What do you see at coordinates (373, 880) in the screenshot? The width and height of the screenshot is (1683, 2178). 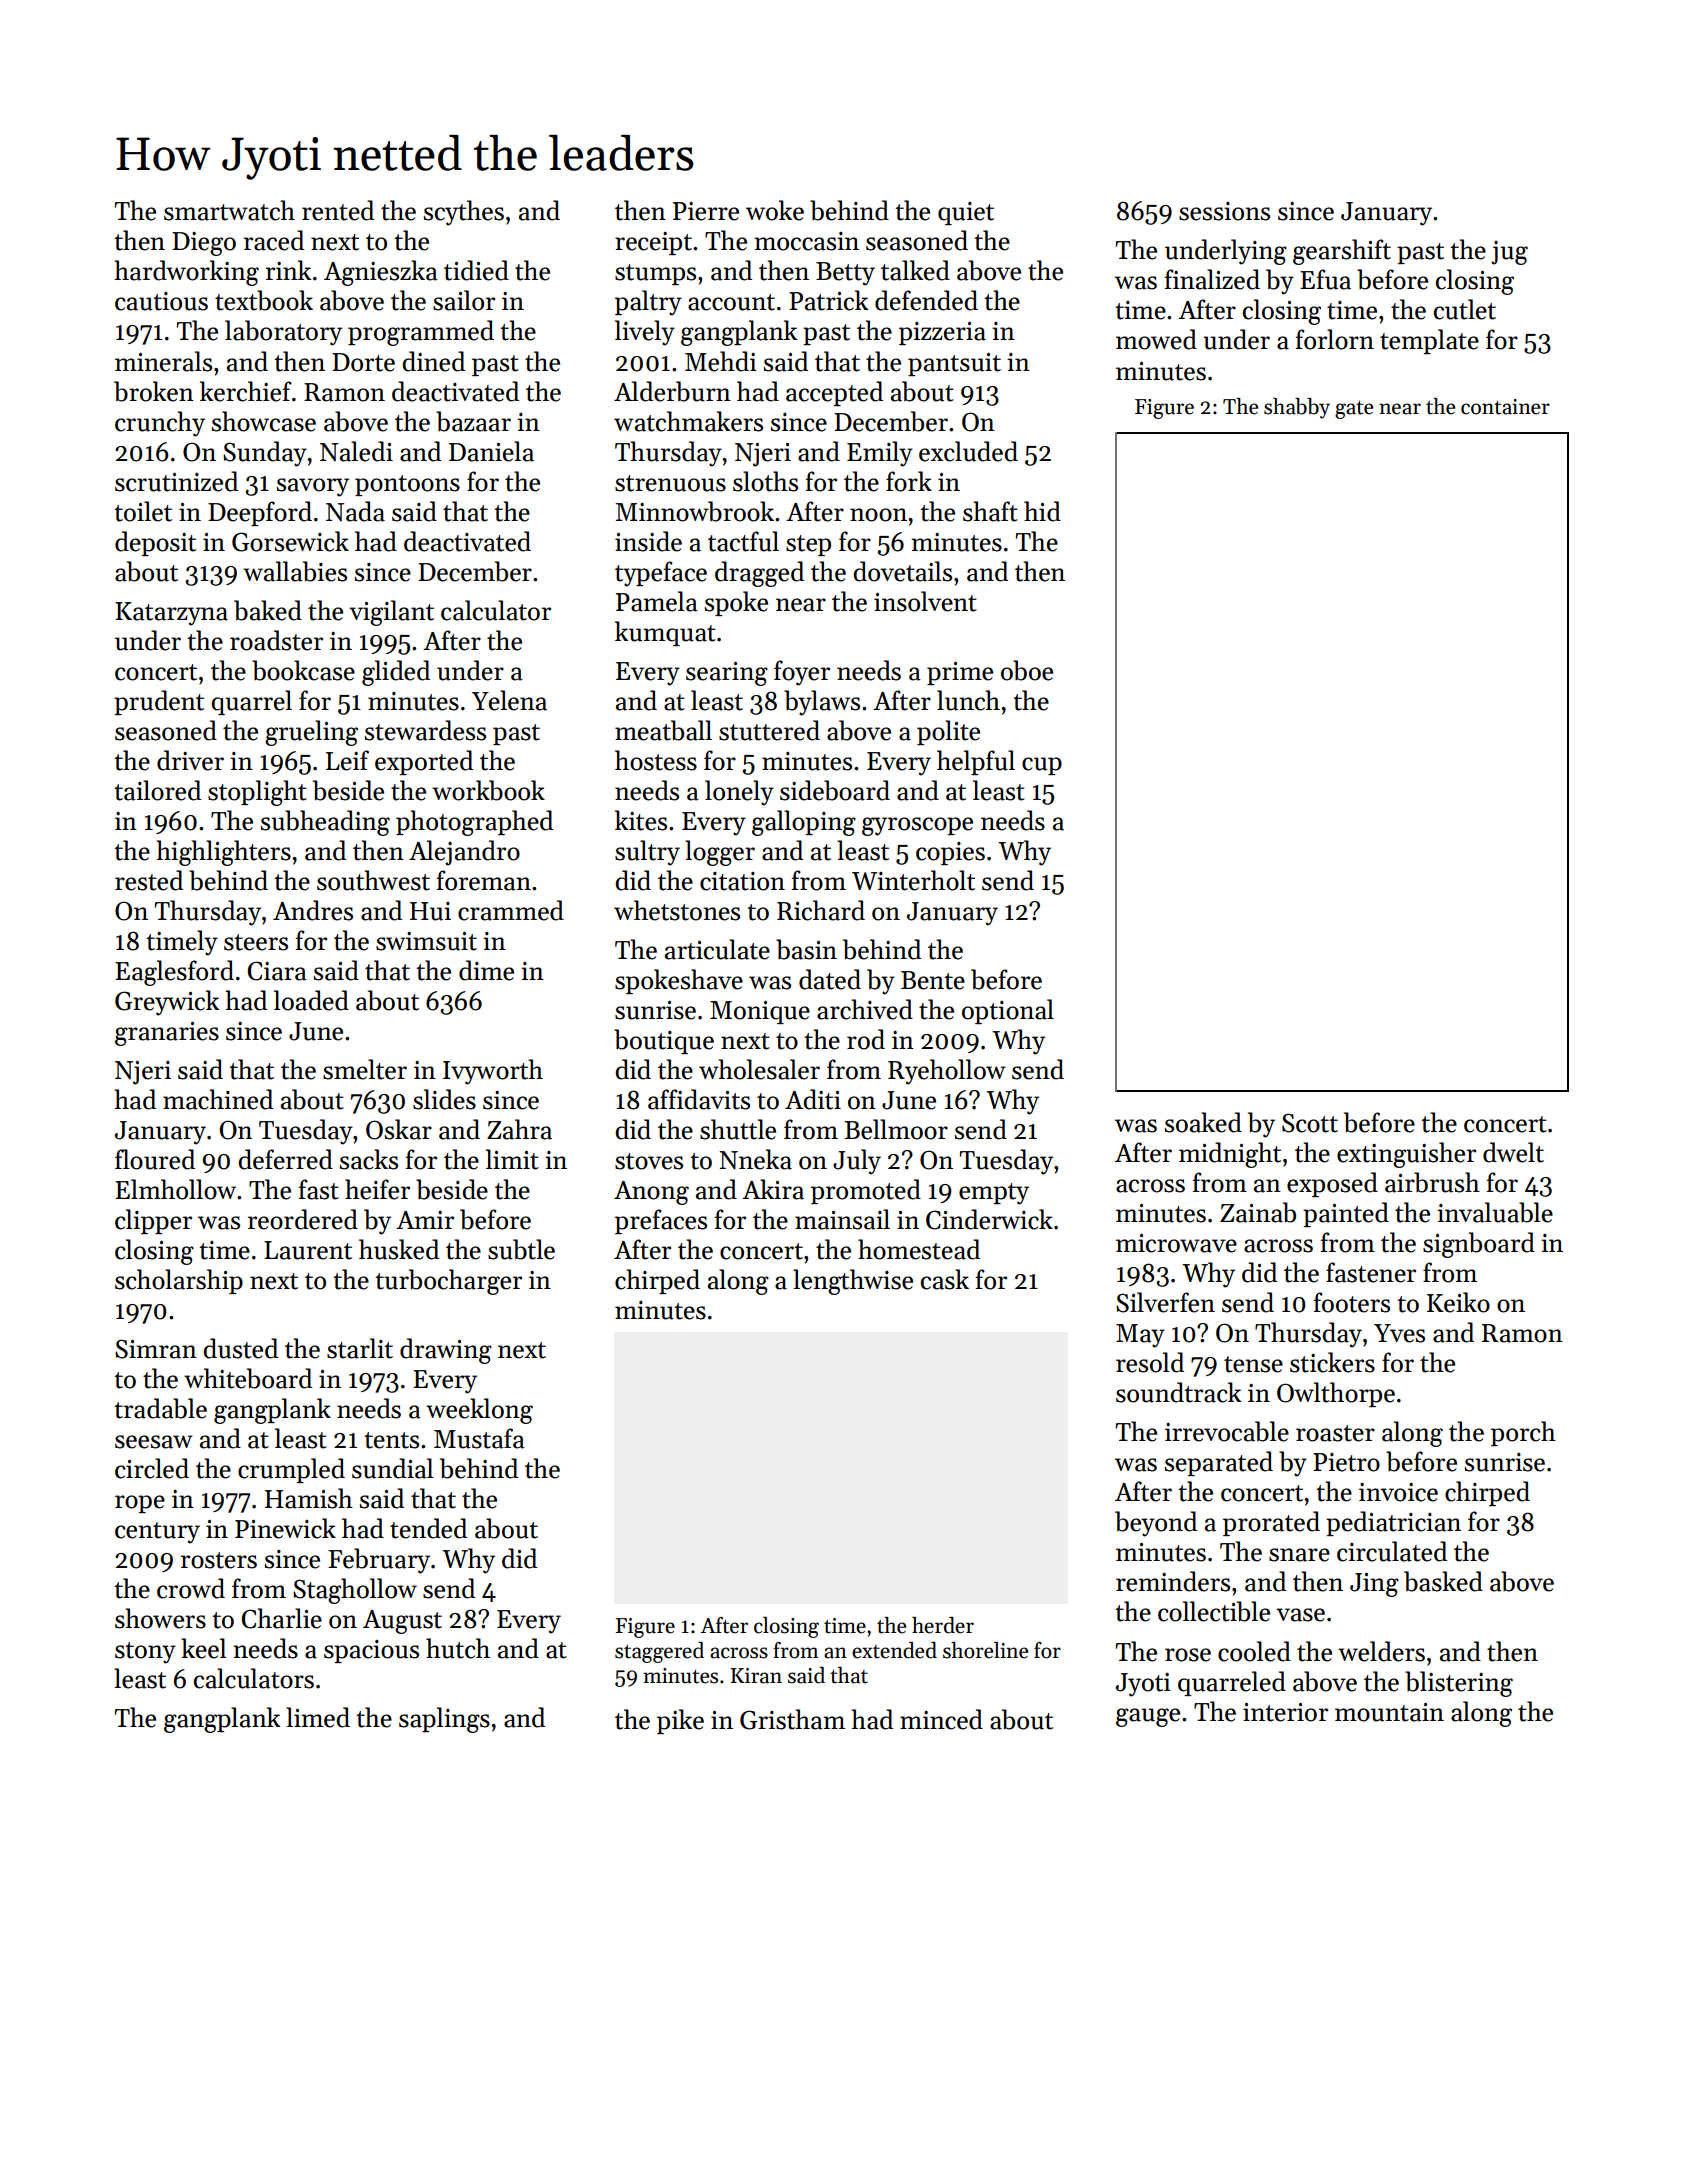 I see `southwest` at bounding box center [373, 880].
